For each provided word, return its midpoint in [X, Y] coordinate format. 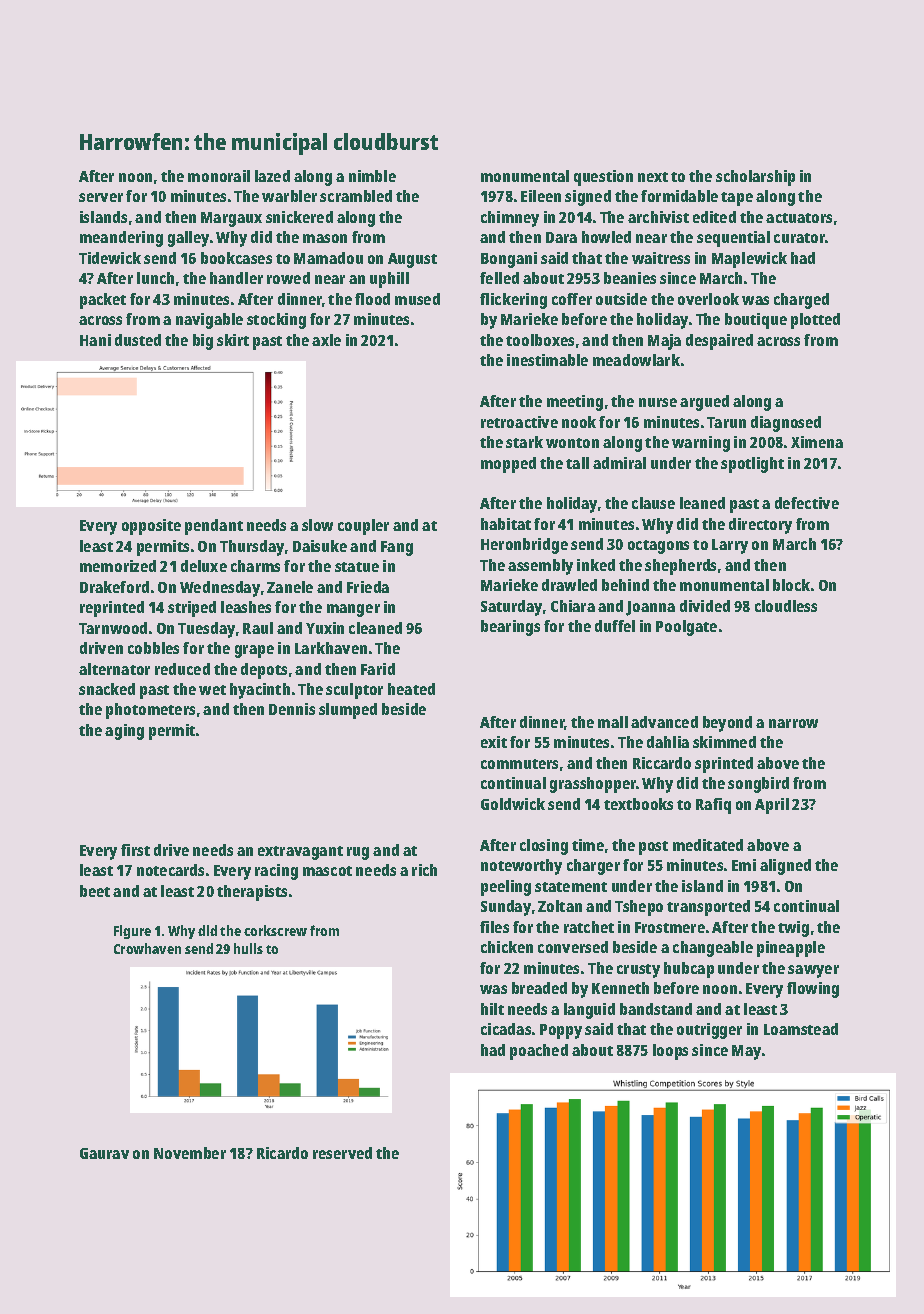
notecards [170, 870]
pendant [214, 527]
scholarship [755, 178]
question [603, 178]
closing [544, 847]
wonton [572, 443]
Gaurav [104, 1153]
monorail [219, 176]
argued [704, 403]
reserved [342, 1153]
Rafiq [713, 806]
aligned [785, 867]
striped [192, 609]
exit [494, 742]
